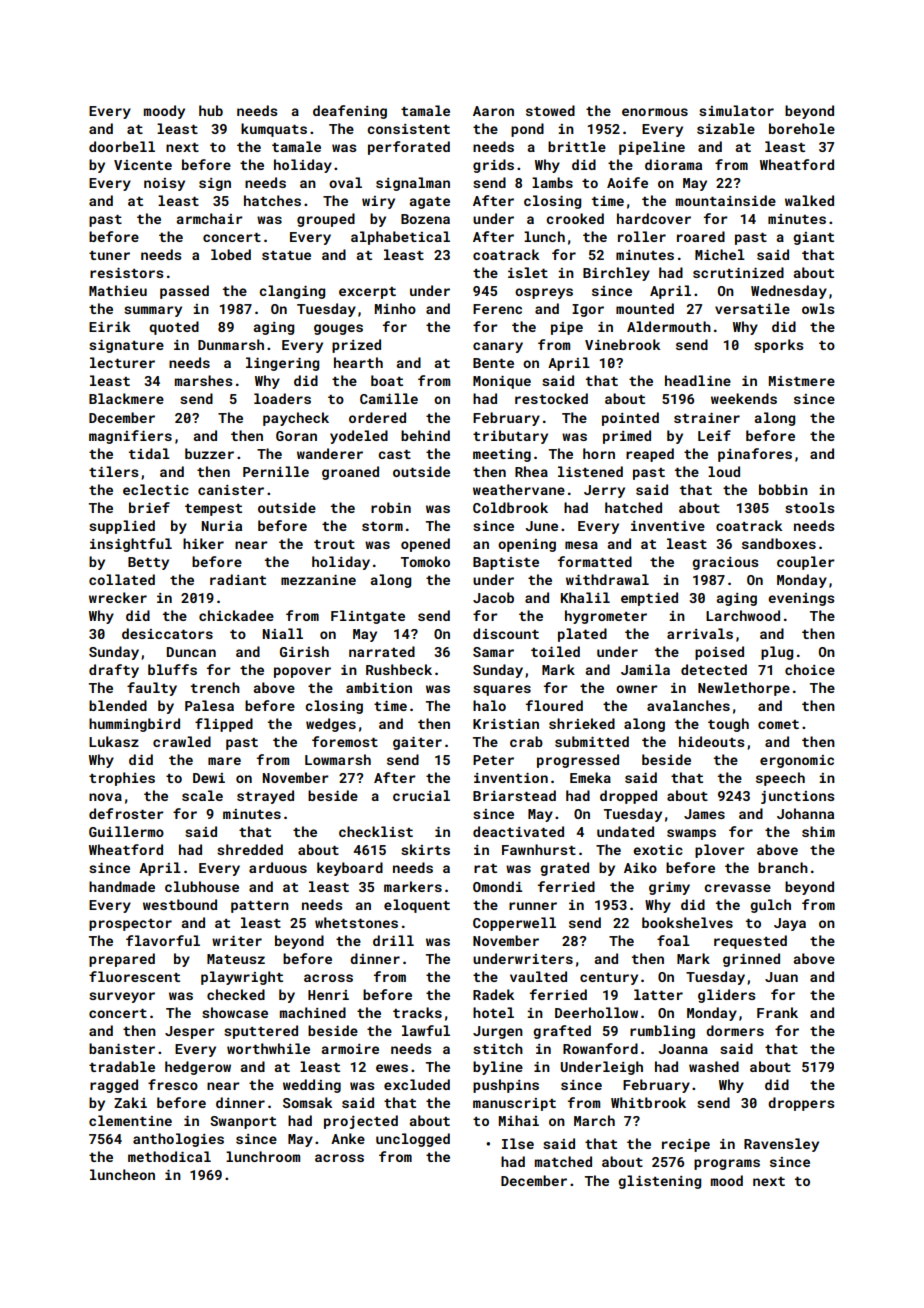 The image size is (924, 1308). What do you see at coordinates (592, 741) in the document?
I see `submitted` at bounding box center [592, 741].
